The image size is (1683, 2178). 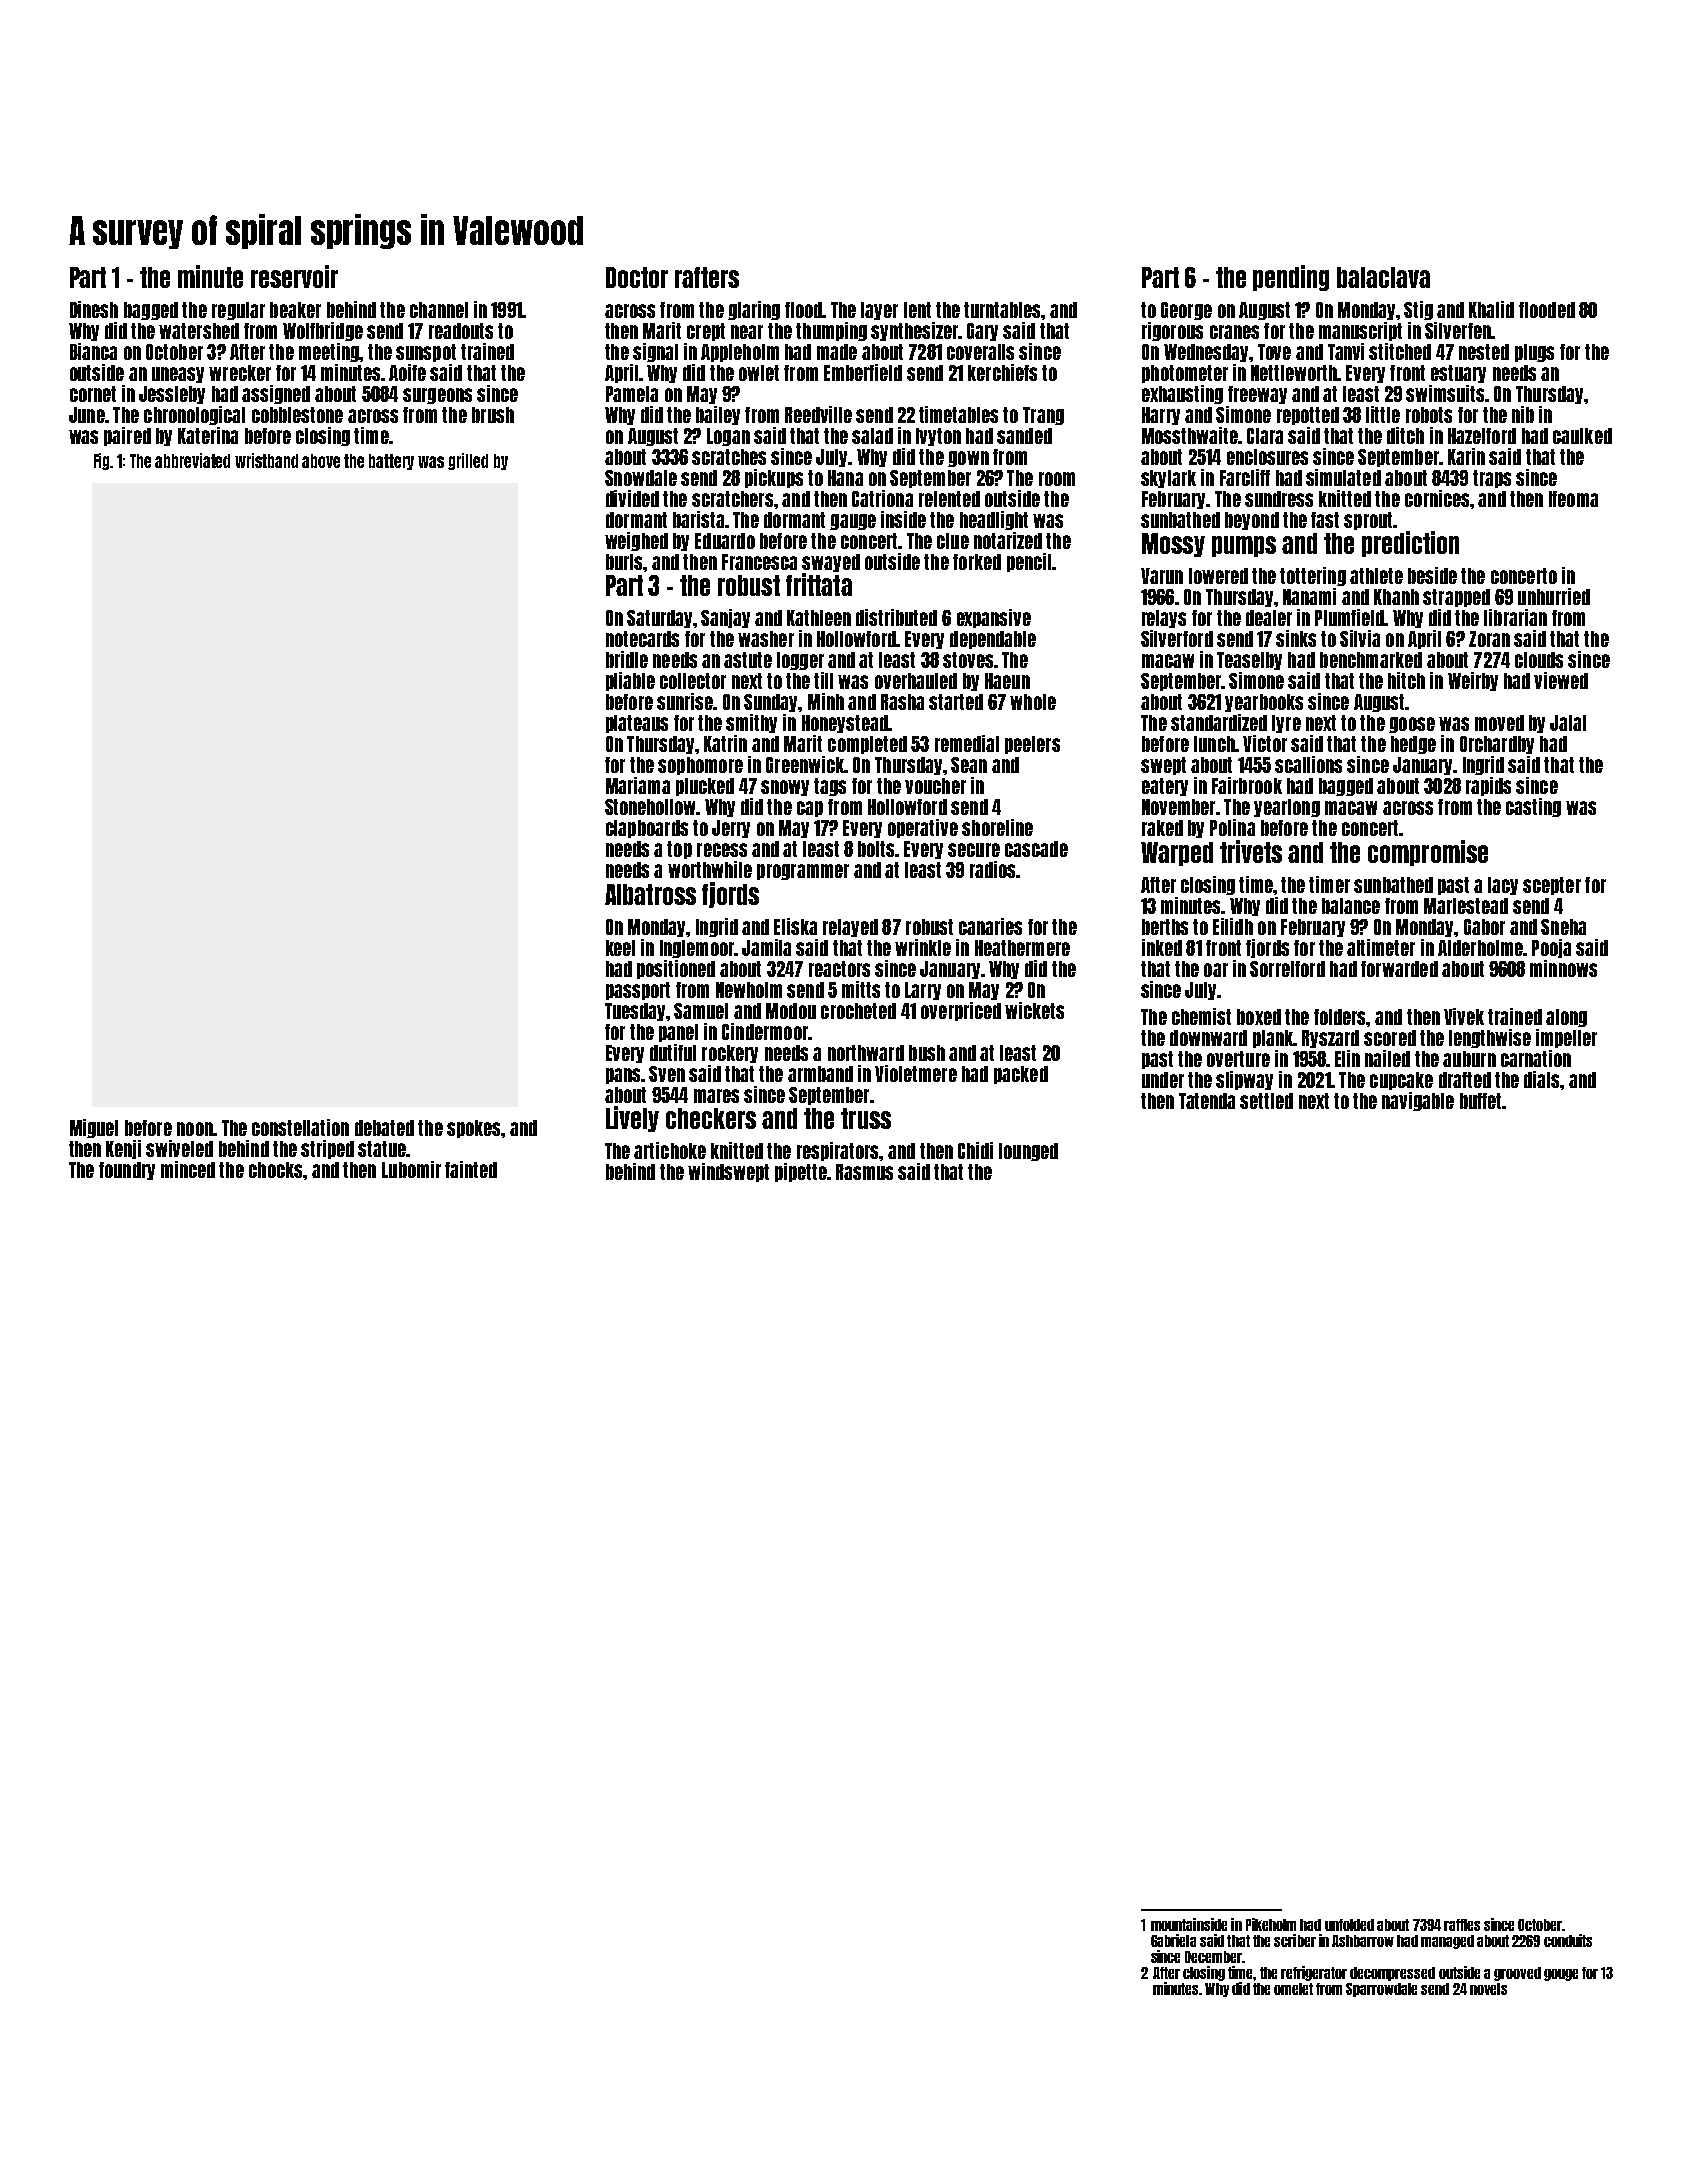 What do you see at coordinates (471, 1169) in the document?
I see `fainted` at bounding box center [471, 1169].
